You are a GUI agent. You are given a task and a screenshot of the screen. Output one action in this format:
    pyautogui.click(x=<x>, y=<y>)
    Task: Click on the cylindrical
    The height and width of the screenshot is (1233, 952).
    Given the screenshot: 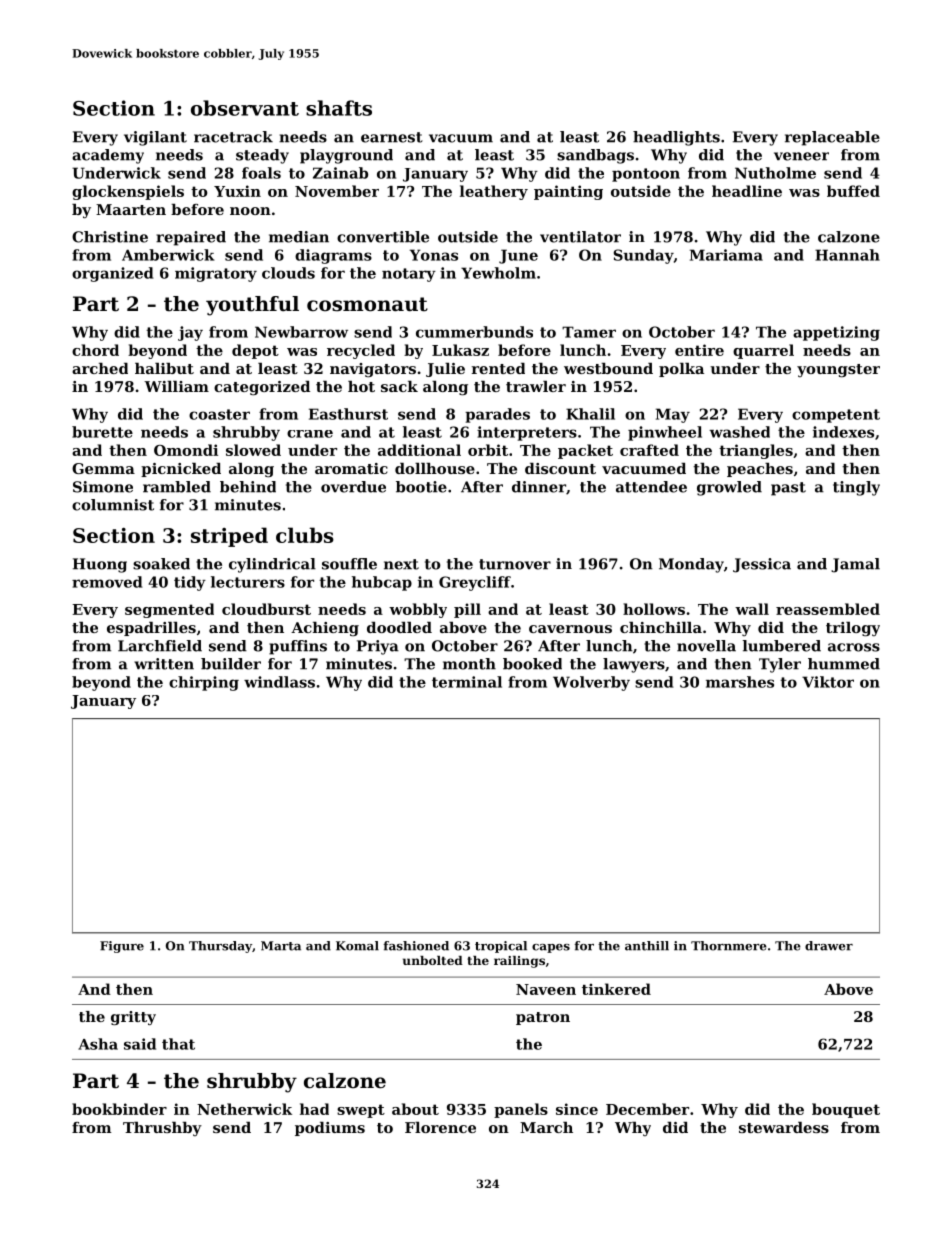 What is the action you would take?
    pyautogui.click(x=272, y=565)
